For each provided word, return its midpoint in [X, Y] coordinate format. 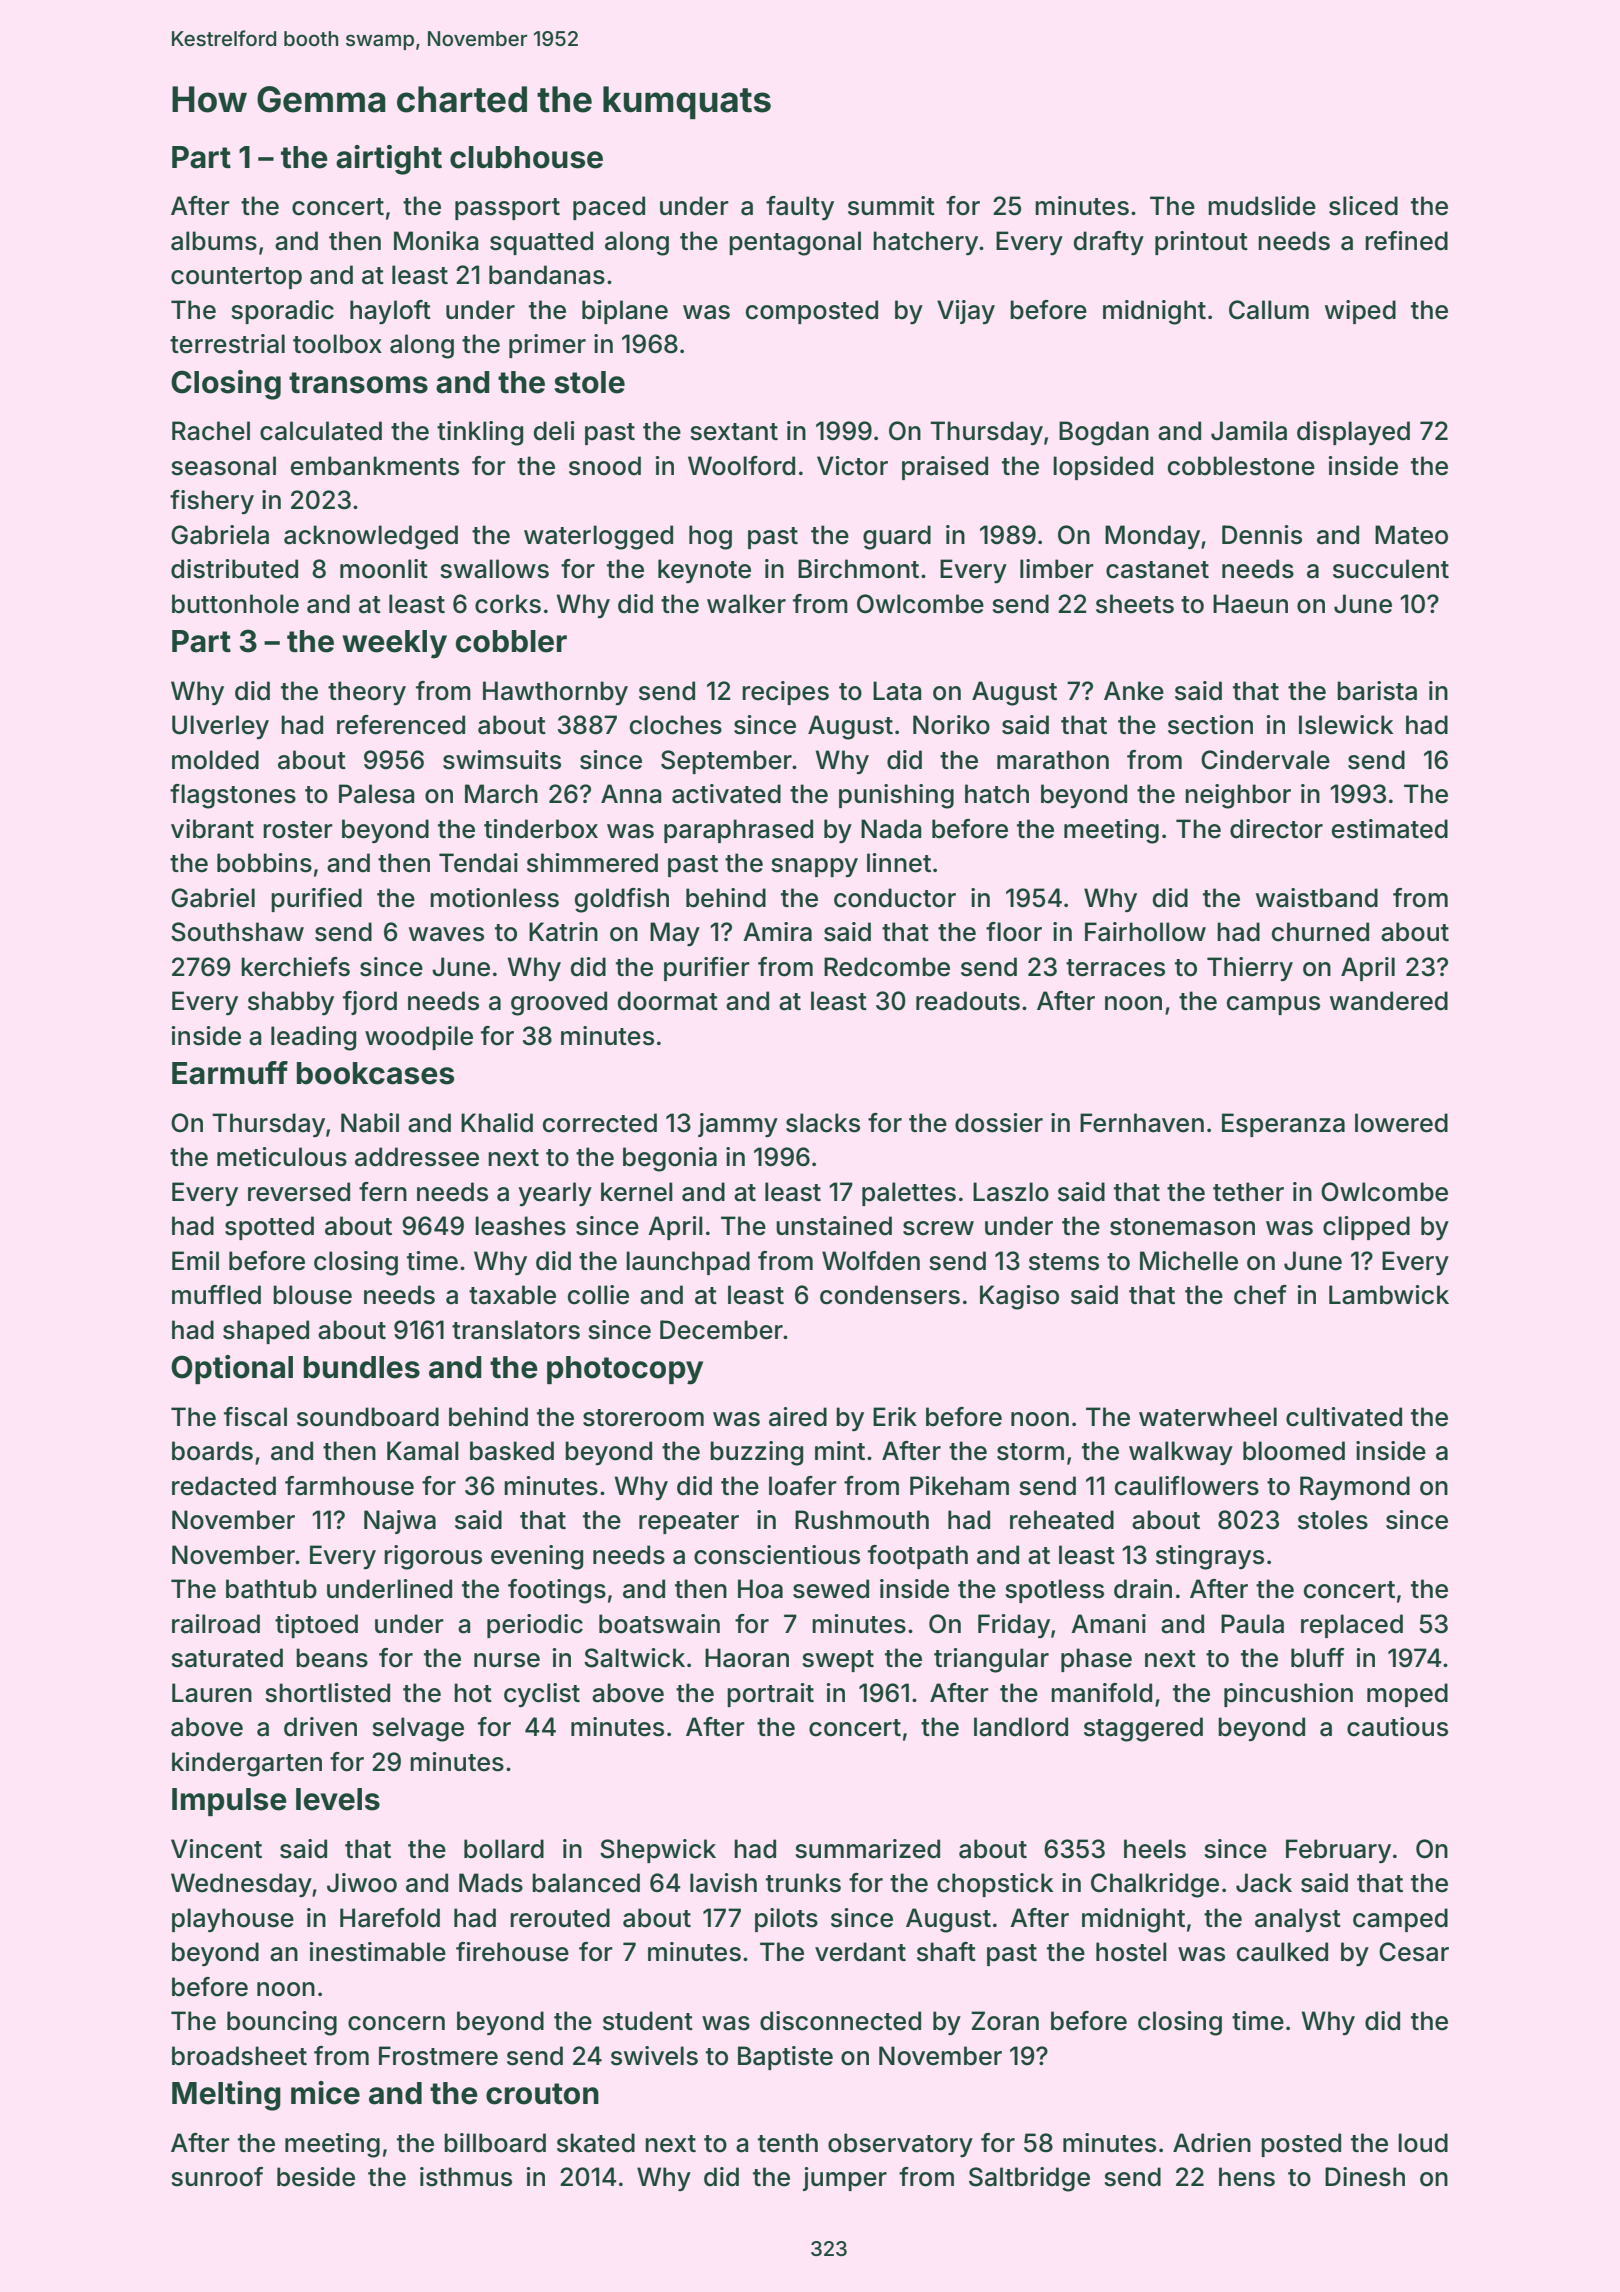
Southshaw [237, 932]
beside [316, 2177]
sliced [1363, 206]
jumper [845, 2179]
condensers [890, 1295]
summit [891, 206]
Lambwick [1389, 1295]
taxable [512, 1295]
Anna [631, 794]
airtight [389, 160]
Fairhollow [1145, 932]
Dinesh [1365, 2177]
